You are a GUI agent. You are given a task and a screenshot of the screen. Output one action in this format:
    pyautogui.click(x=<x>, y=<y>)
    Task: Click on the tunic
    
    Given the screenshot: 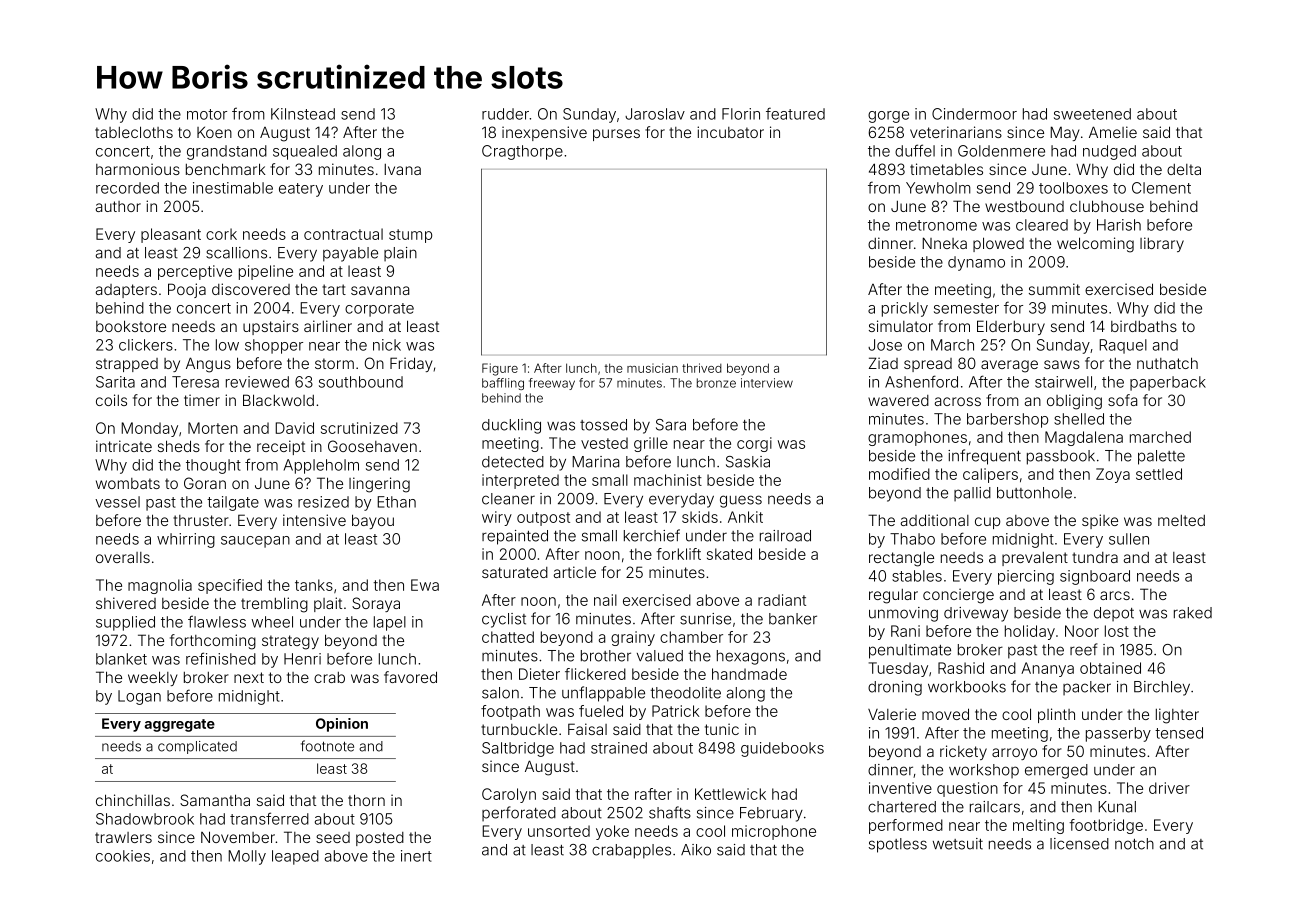 What is the action you would take?
    pyautogui.click(x=722, y=729)
